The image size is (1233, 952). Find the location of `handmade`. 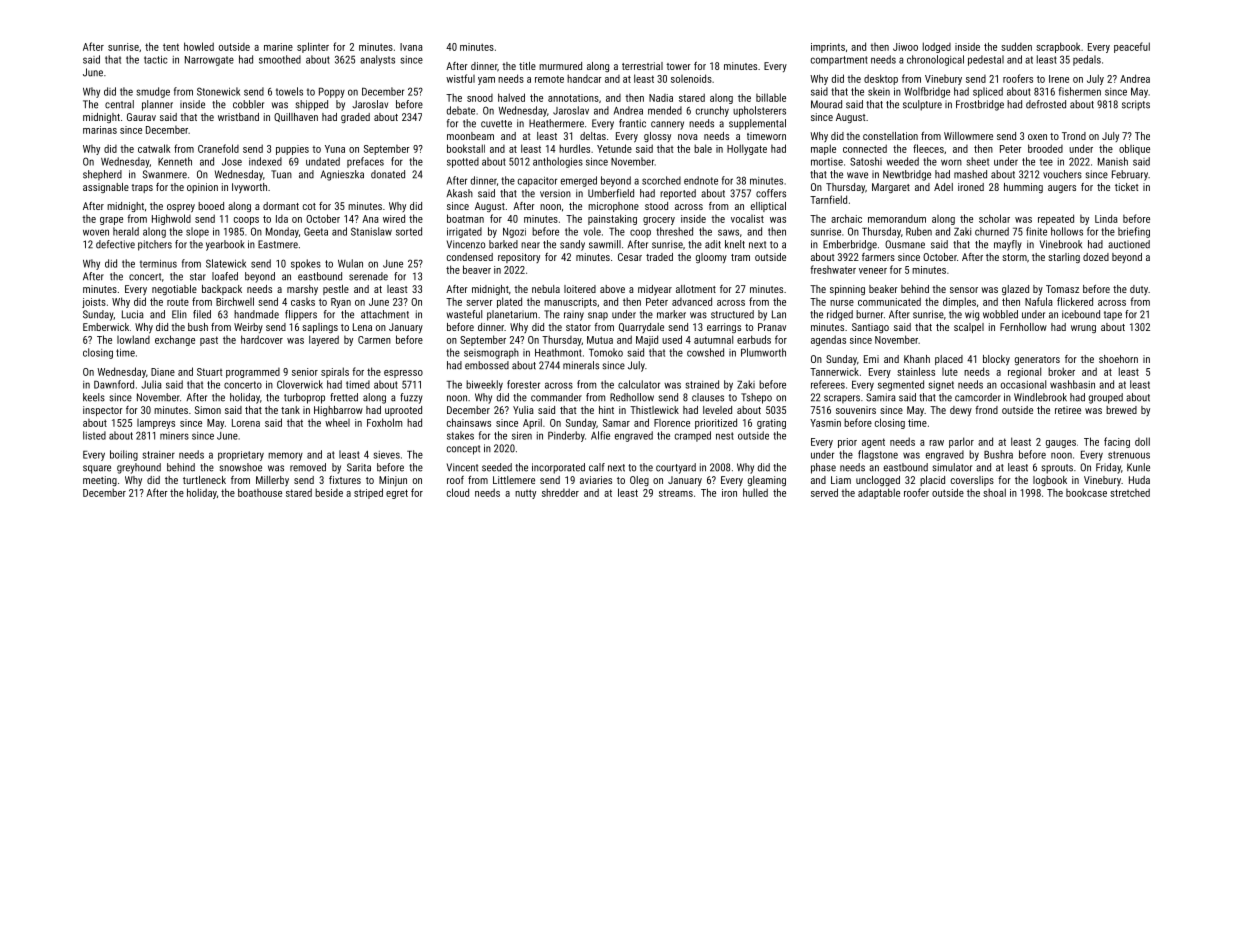

handmade is located at coordinates (256, 314).
